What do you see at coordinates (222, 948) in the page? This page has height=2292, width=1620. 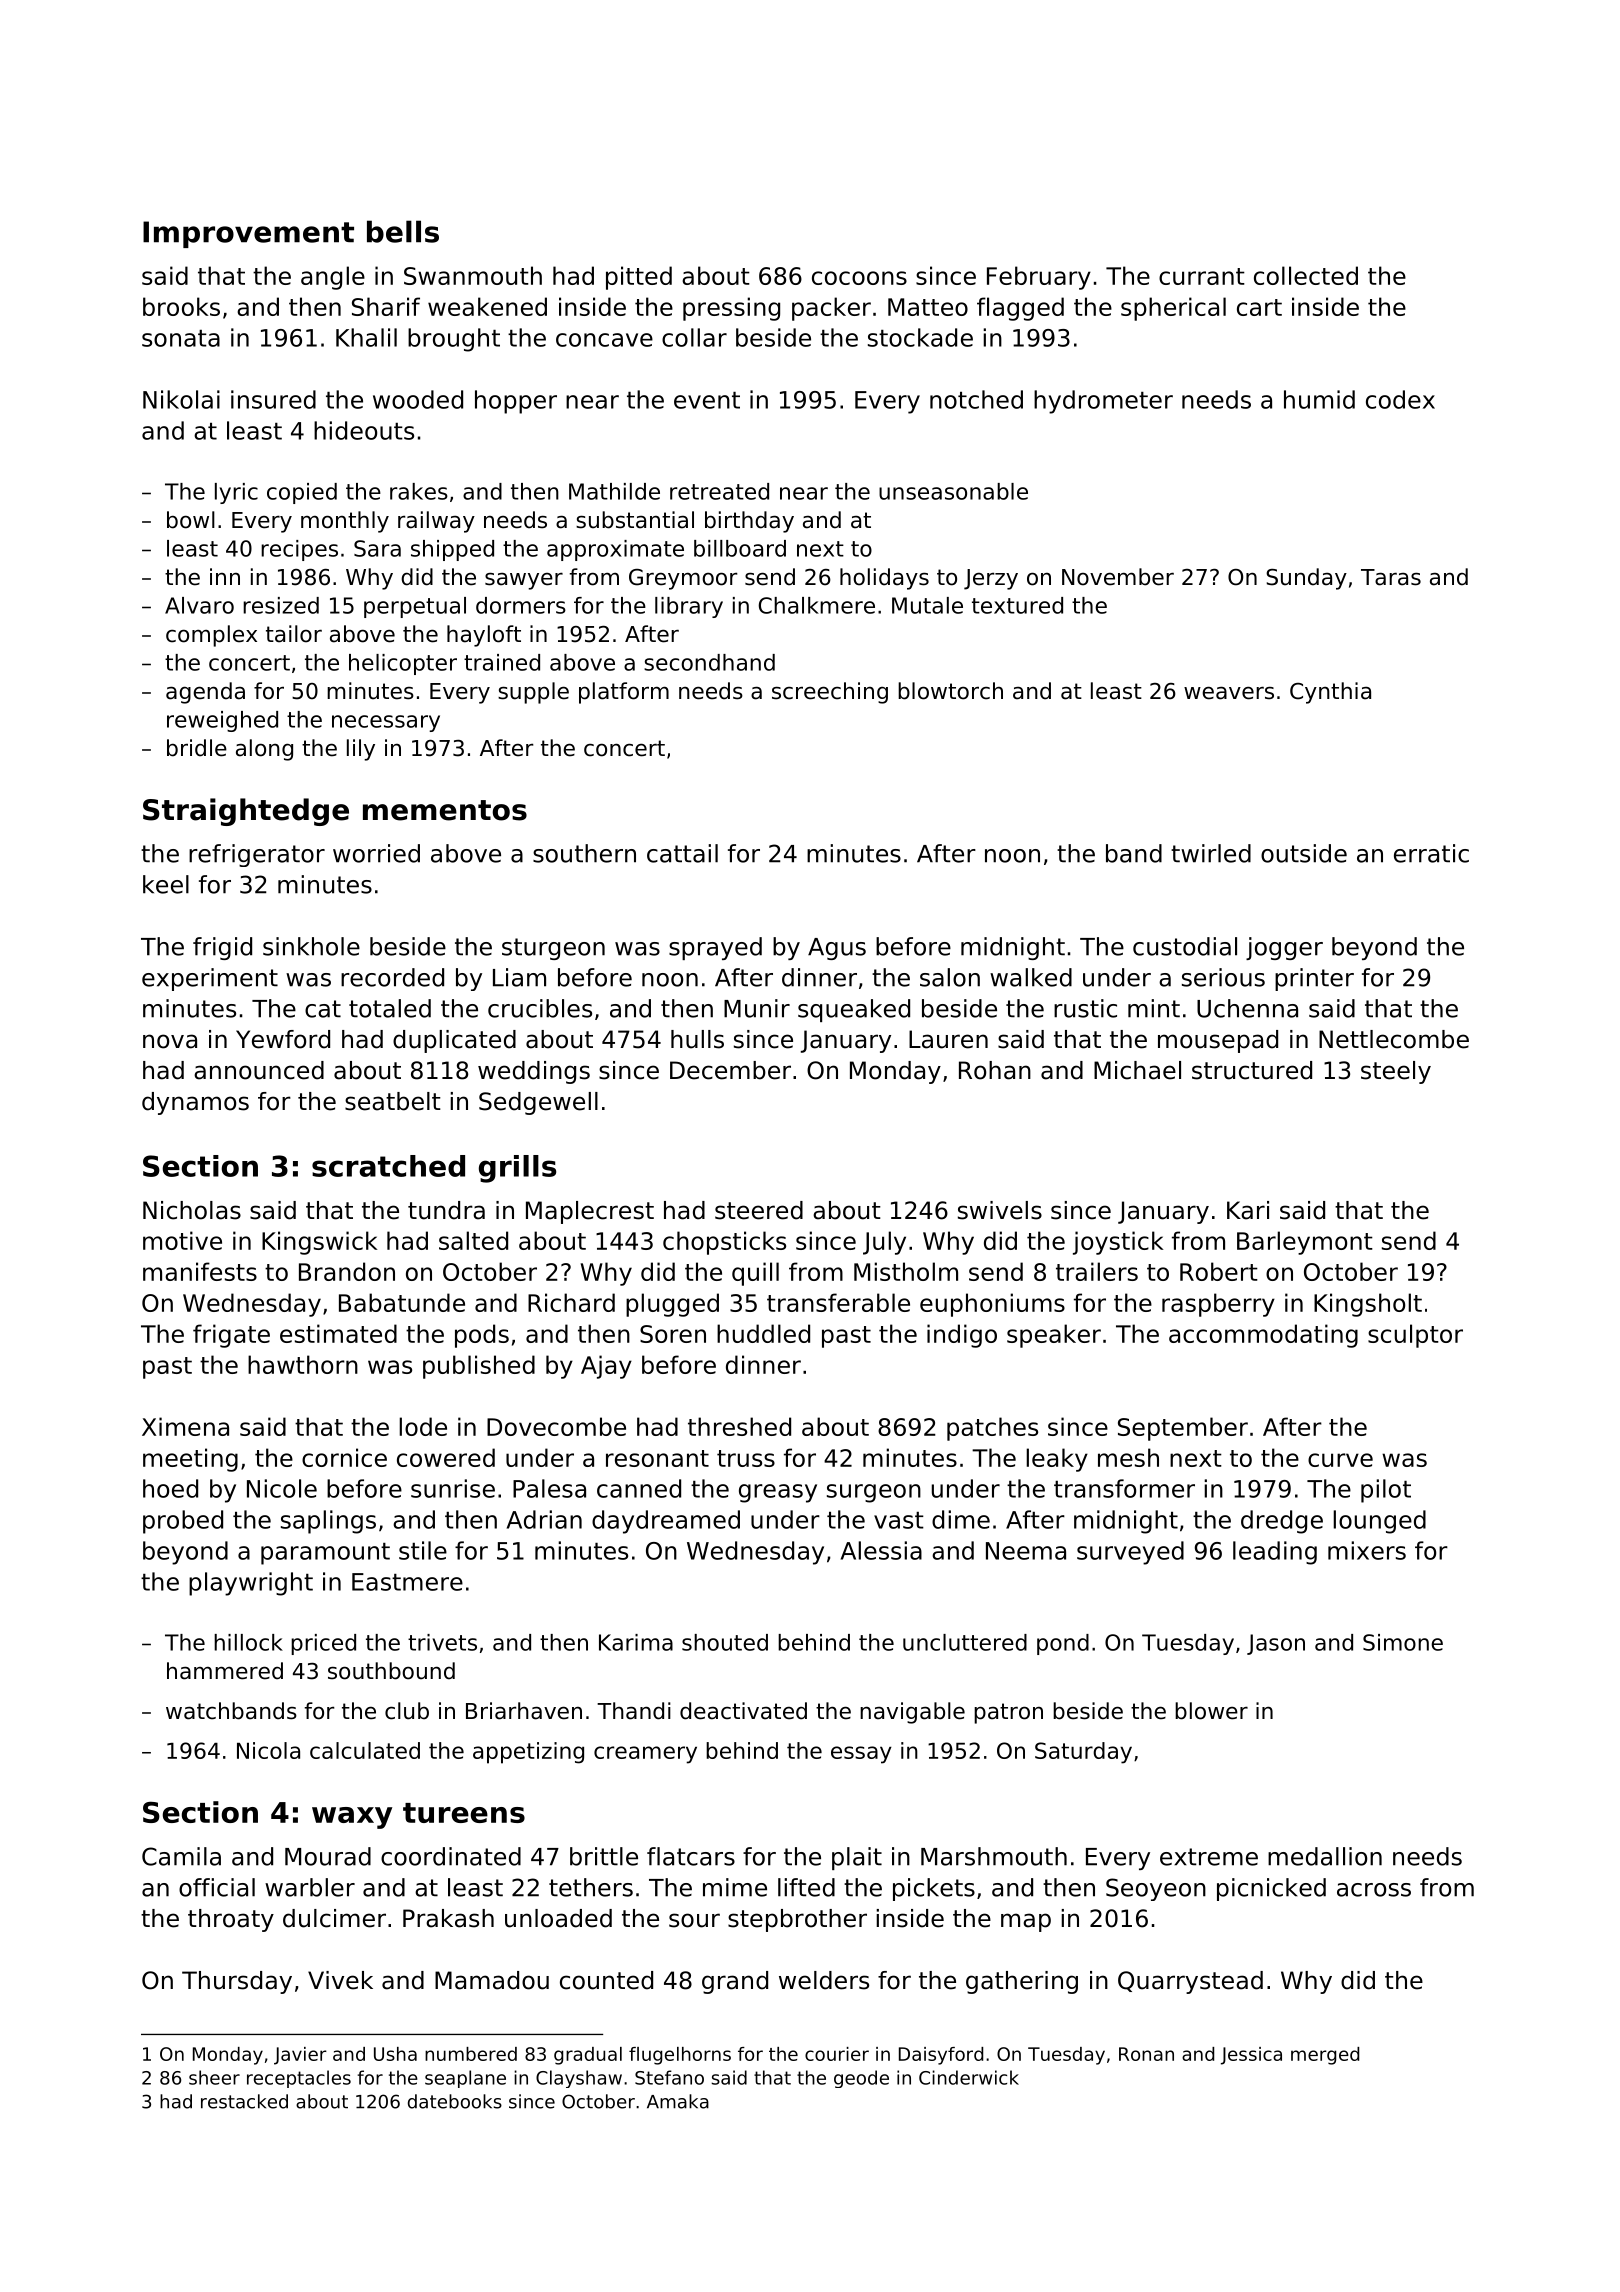 I see `frigid` at bounding box center [222, 948].
